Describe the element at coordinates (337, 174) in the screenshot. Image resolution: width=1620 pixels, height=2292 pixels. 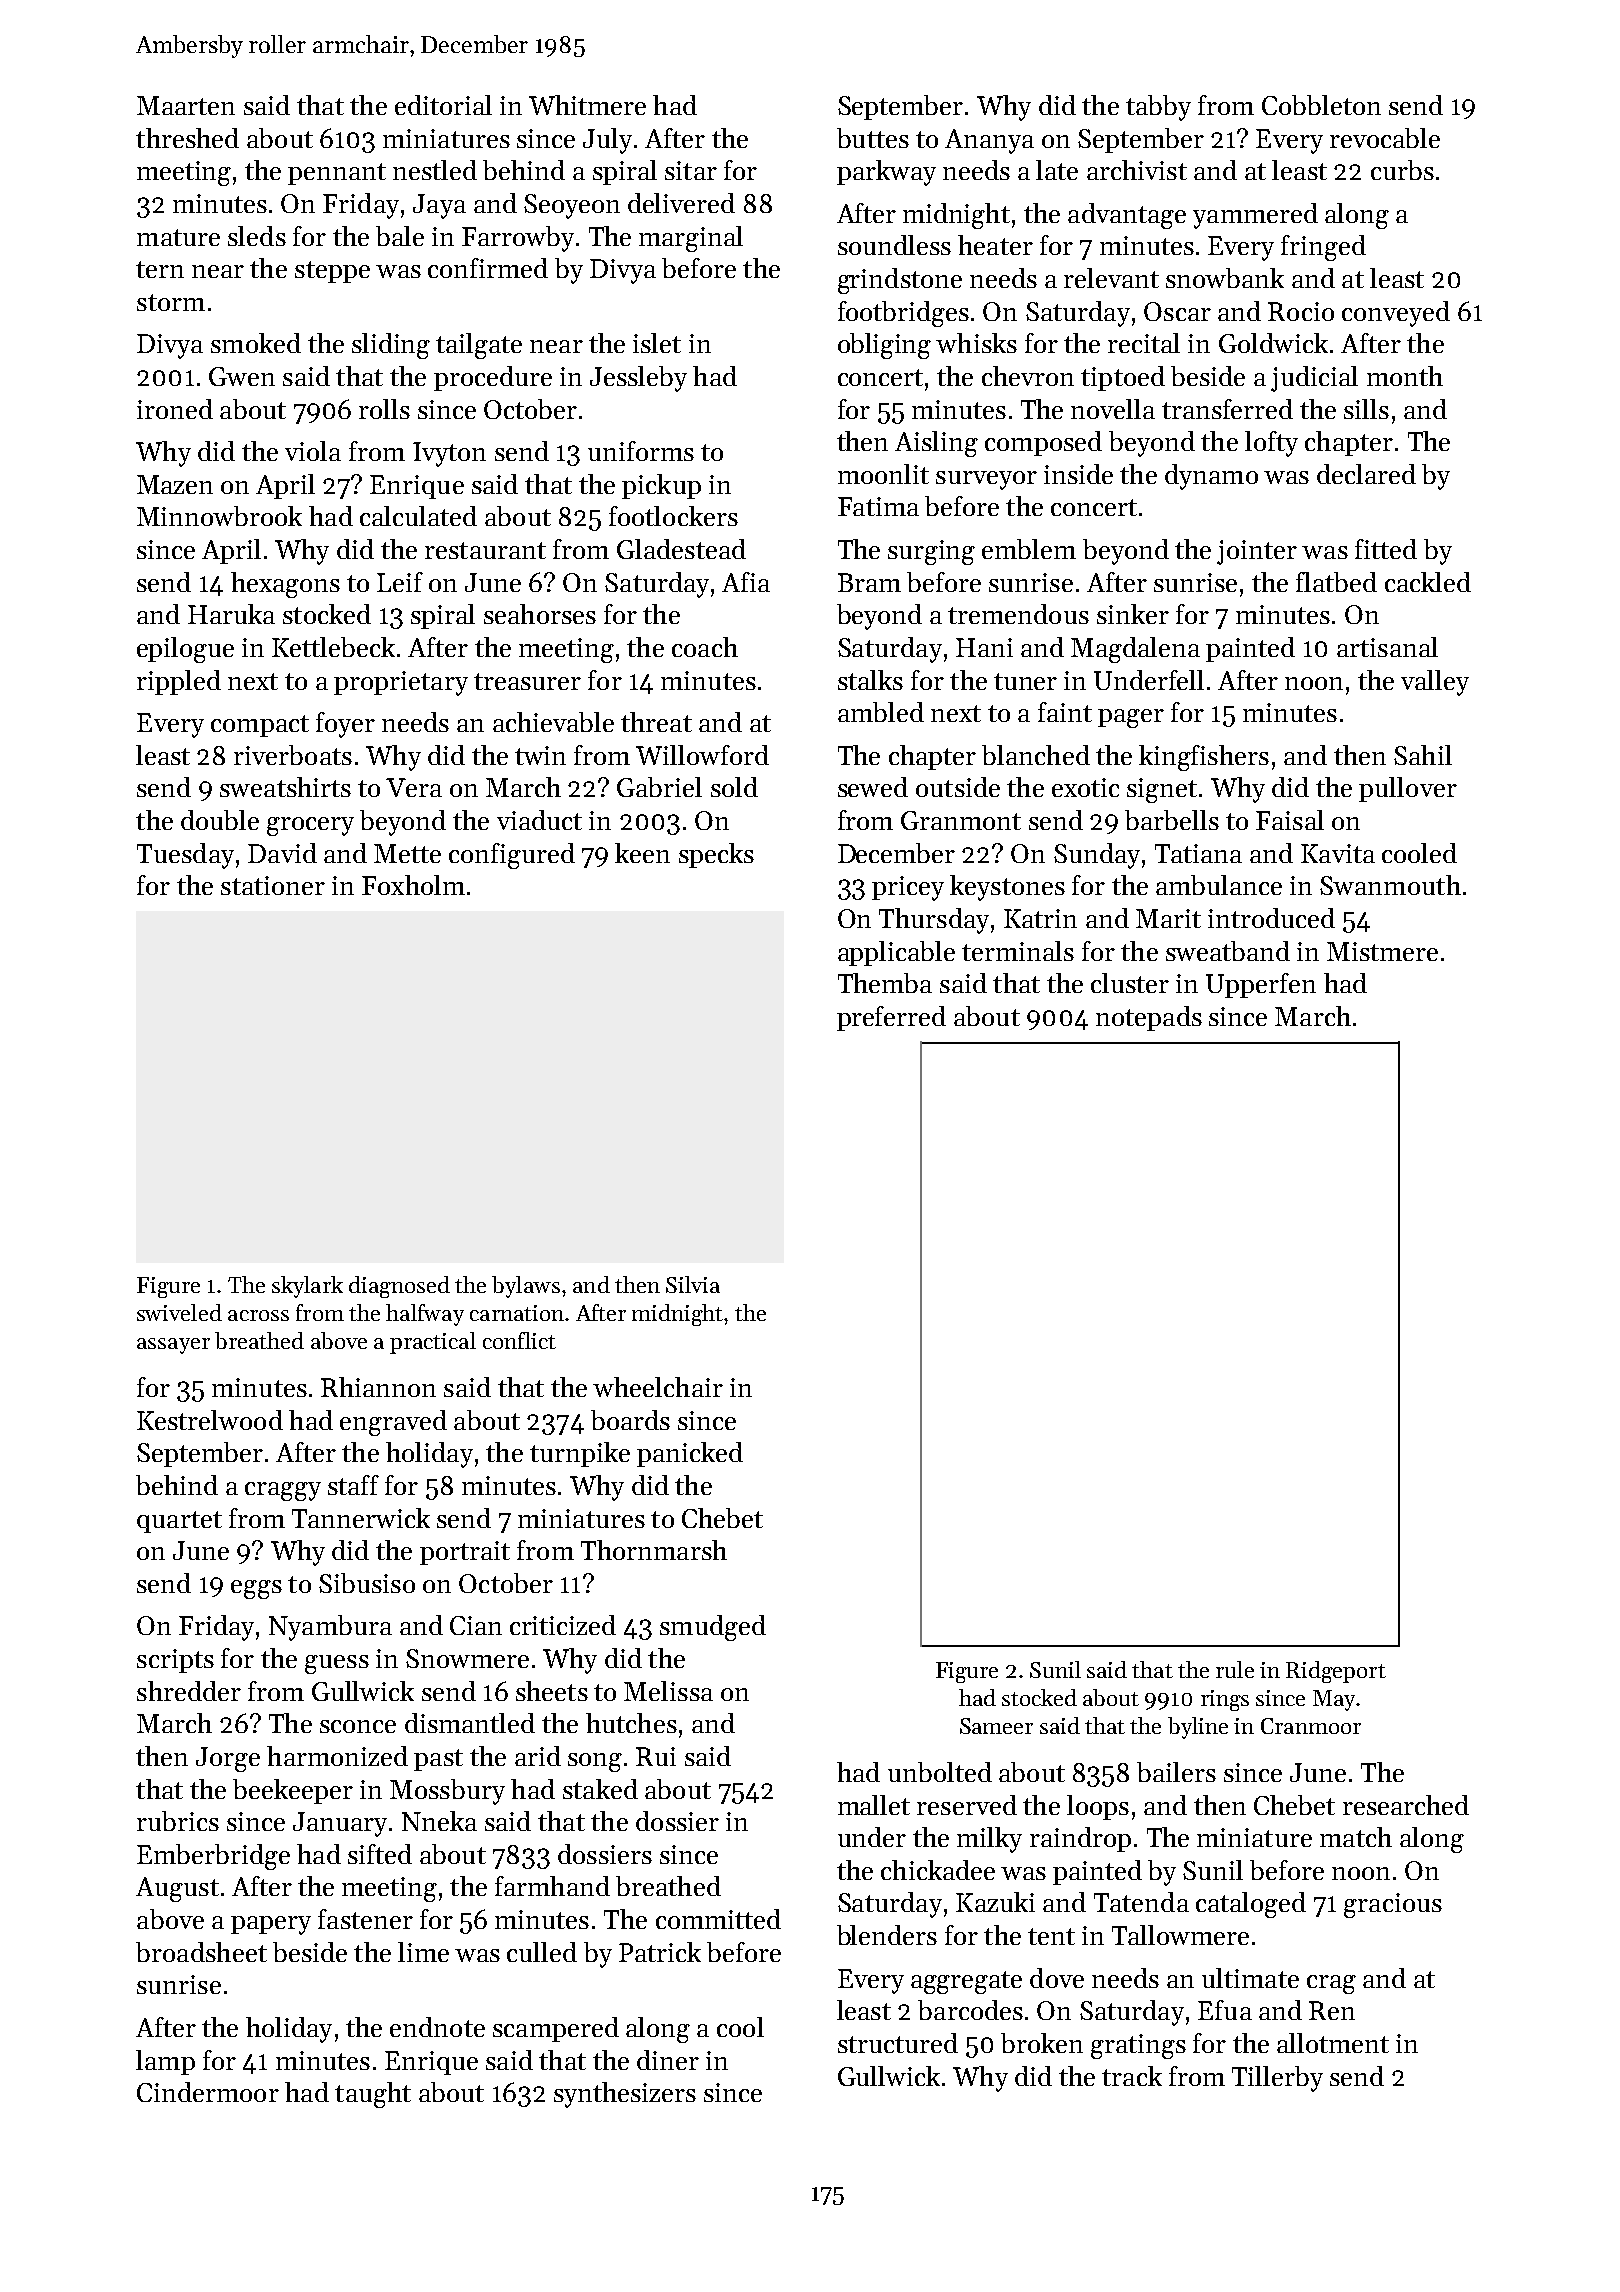
I see `pennant` at that location.
